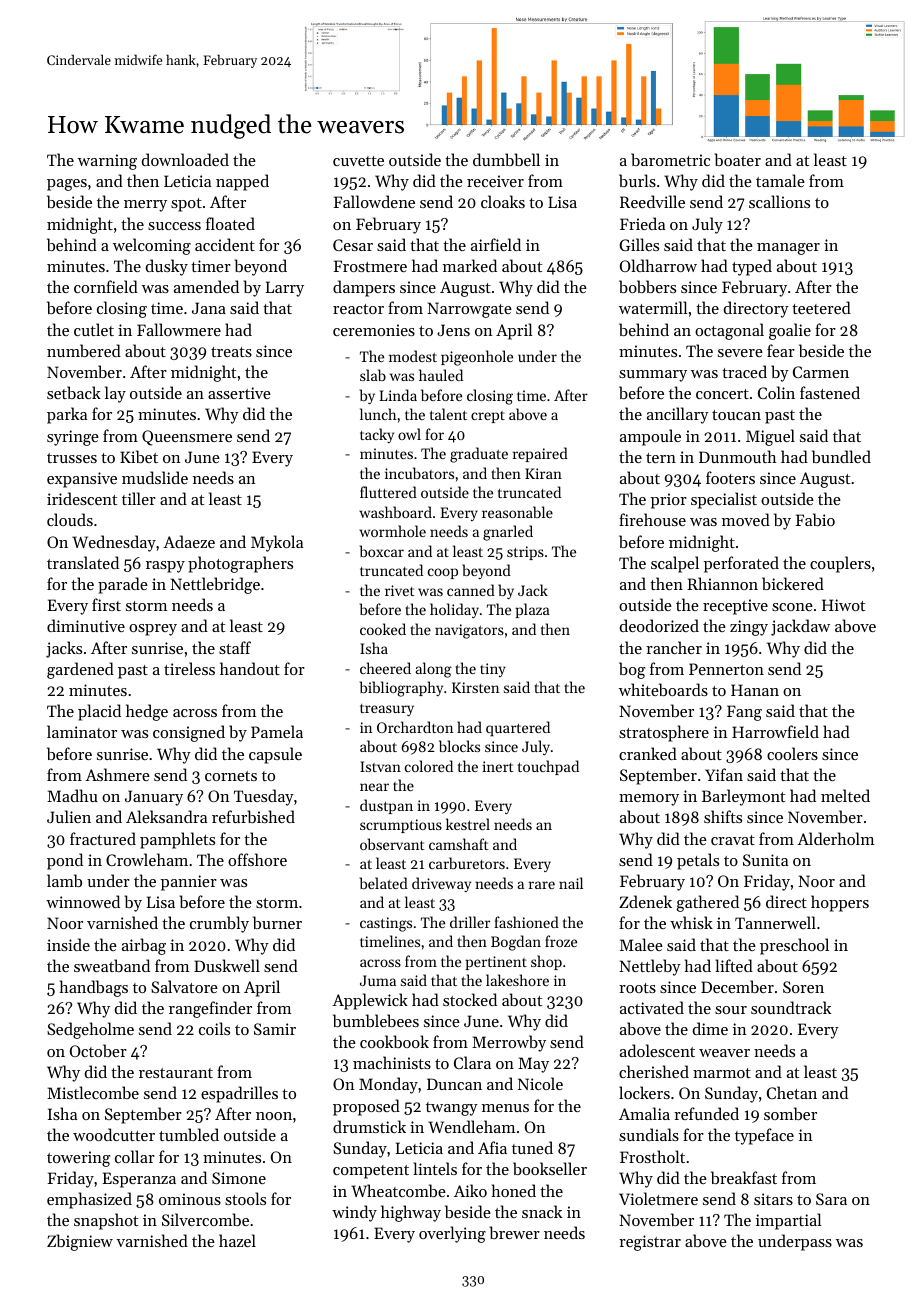 The image size is (924, 1308). I want to click on boater, so click(737, 159).
